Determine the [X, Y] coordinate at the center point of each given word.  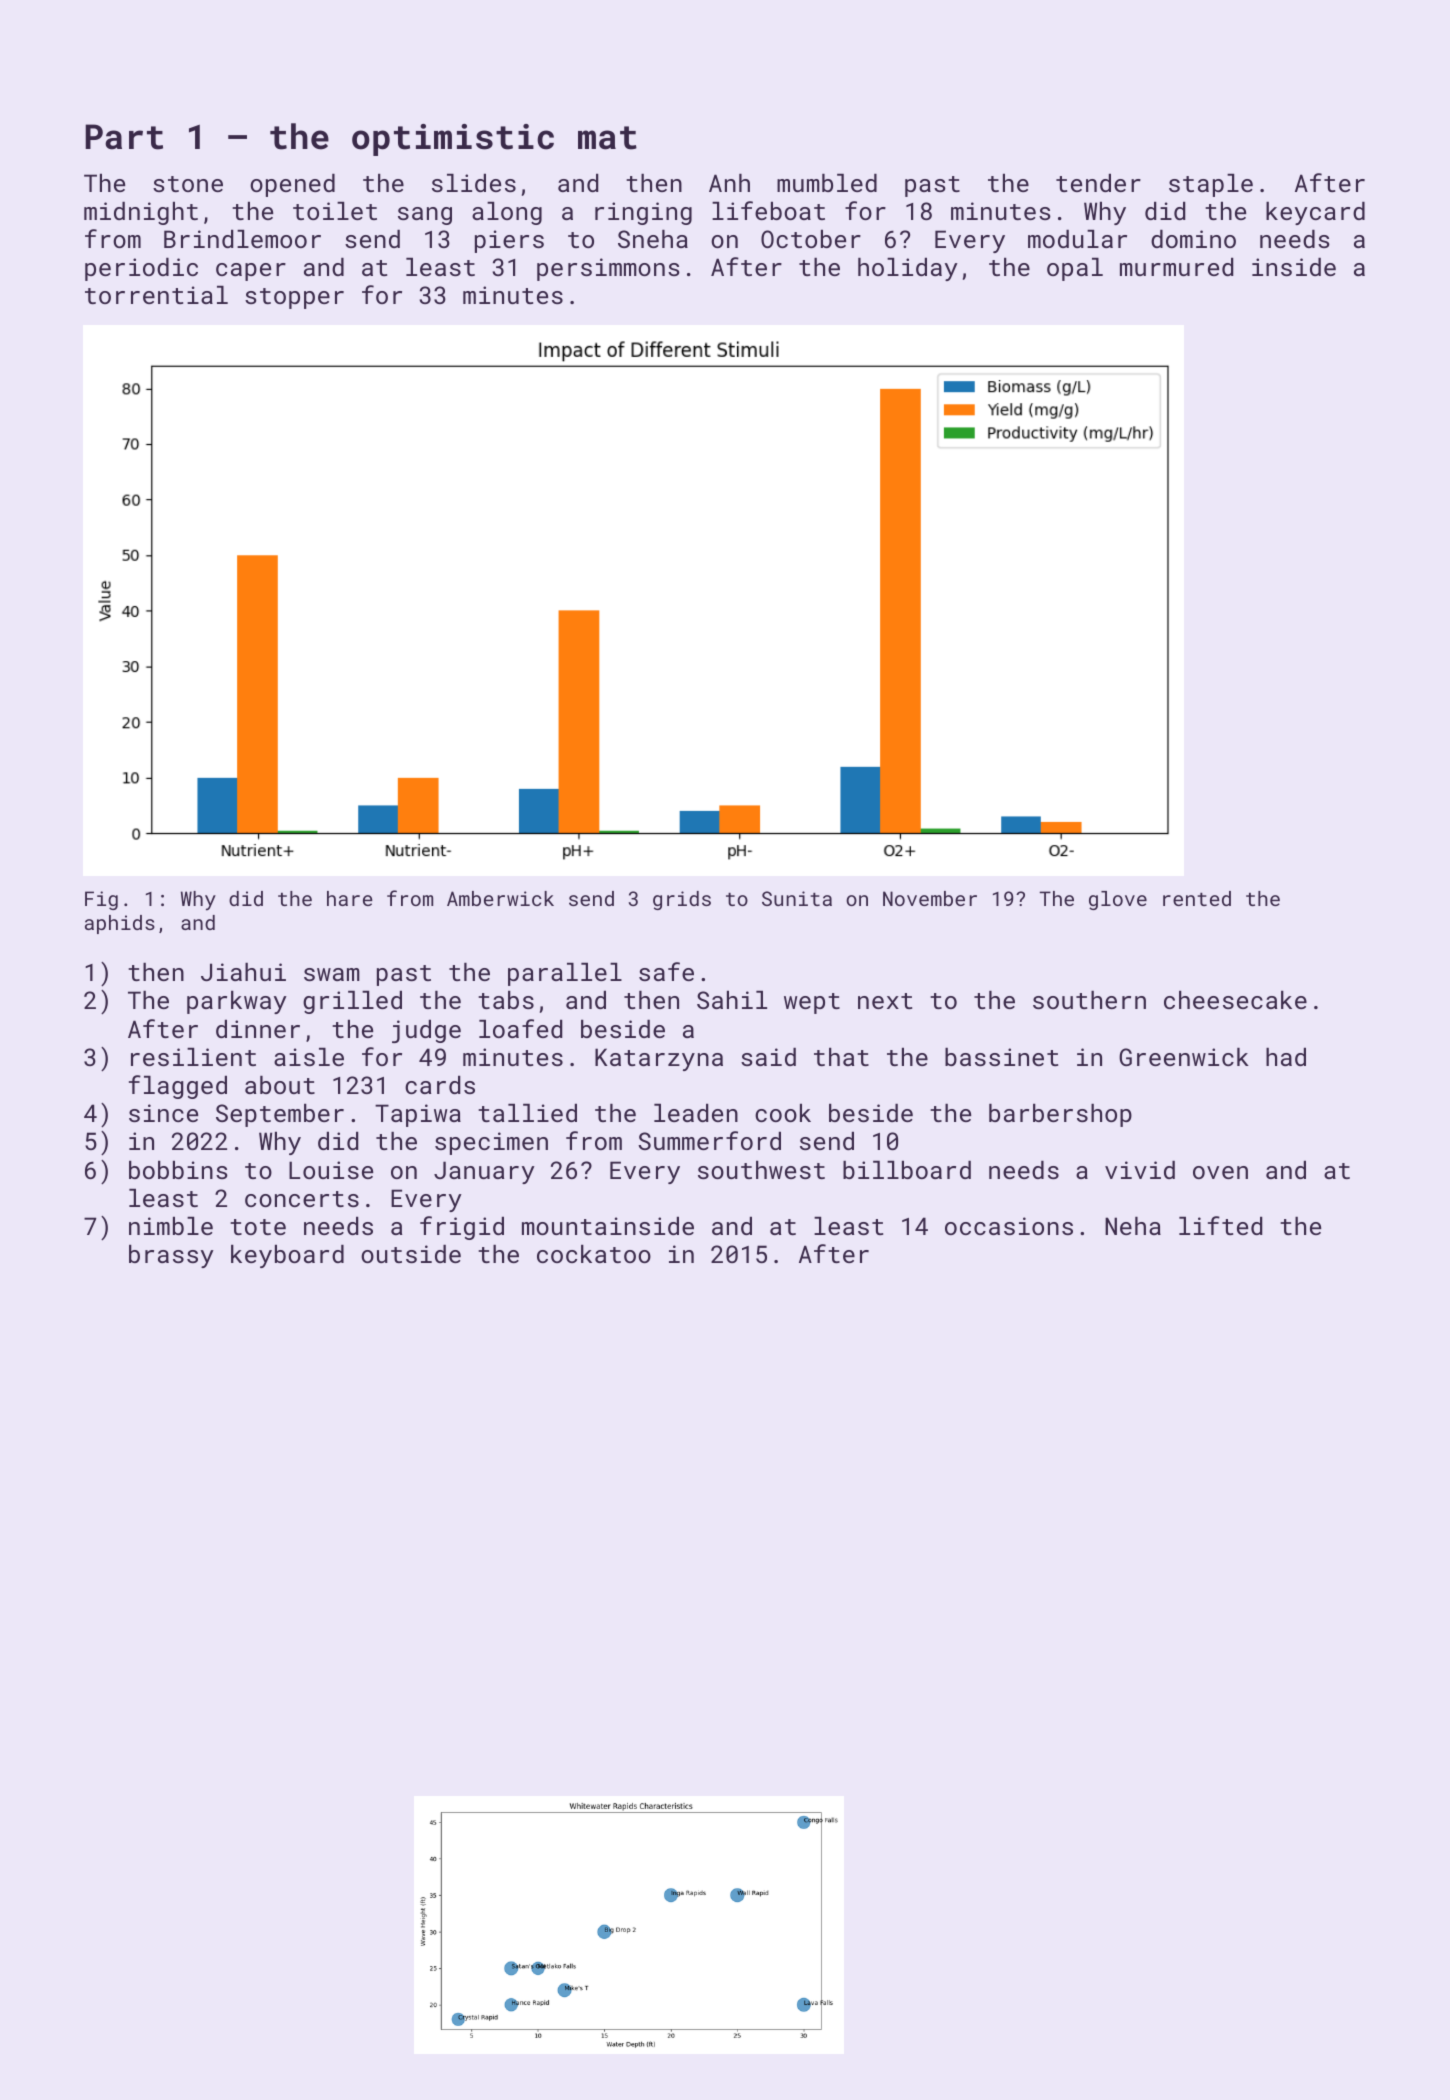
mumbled [827, 183]
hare [350, 898]
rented [1197, 898]
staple [1211, 185]
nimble [171, 1226]
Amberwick [500, 898]
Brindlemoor [242, 239]
